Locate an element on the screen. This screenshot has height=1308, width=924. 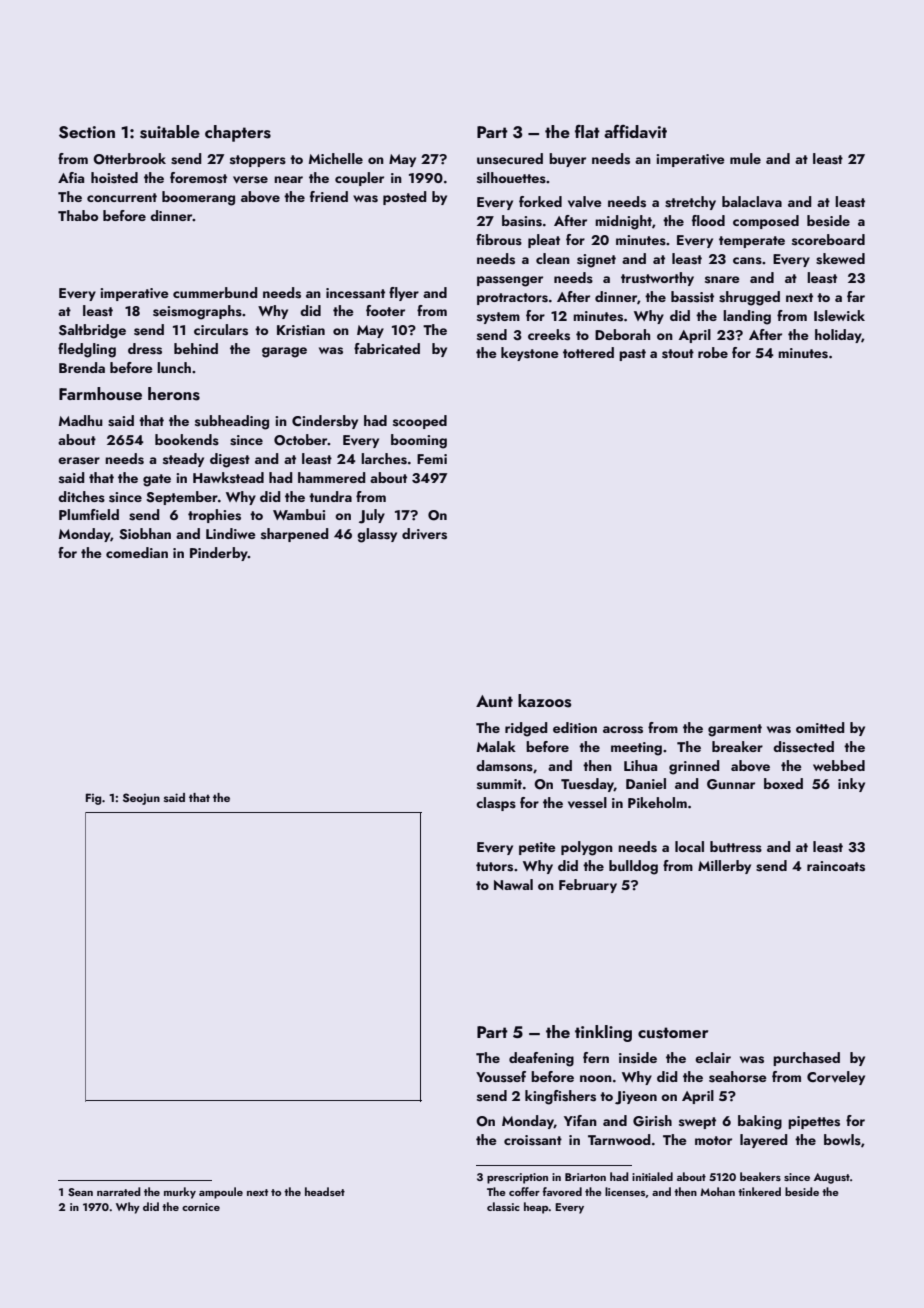
tundra is located at coordinates (330, 496).
